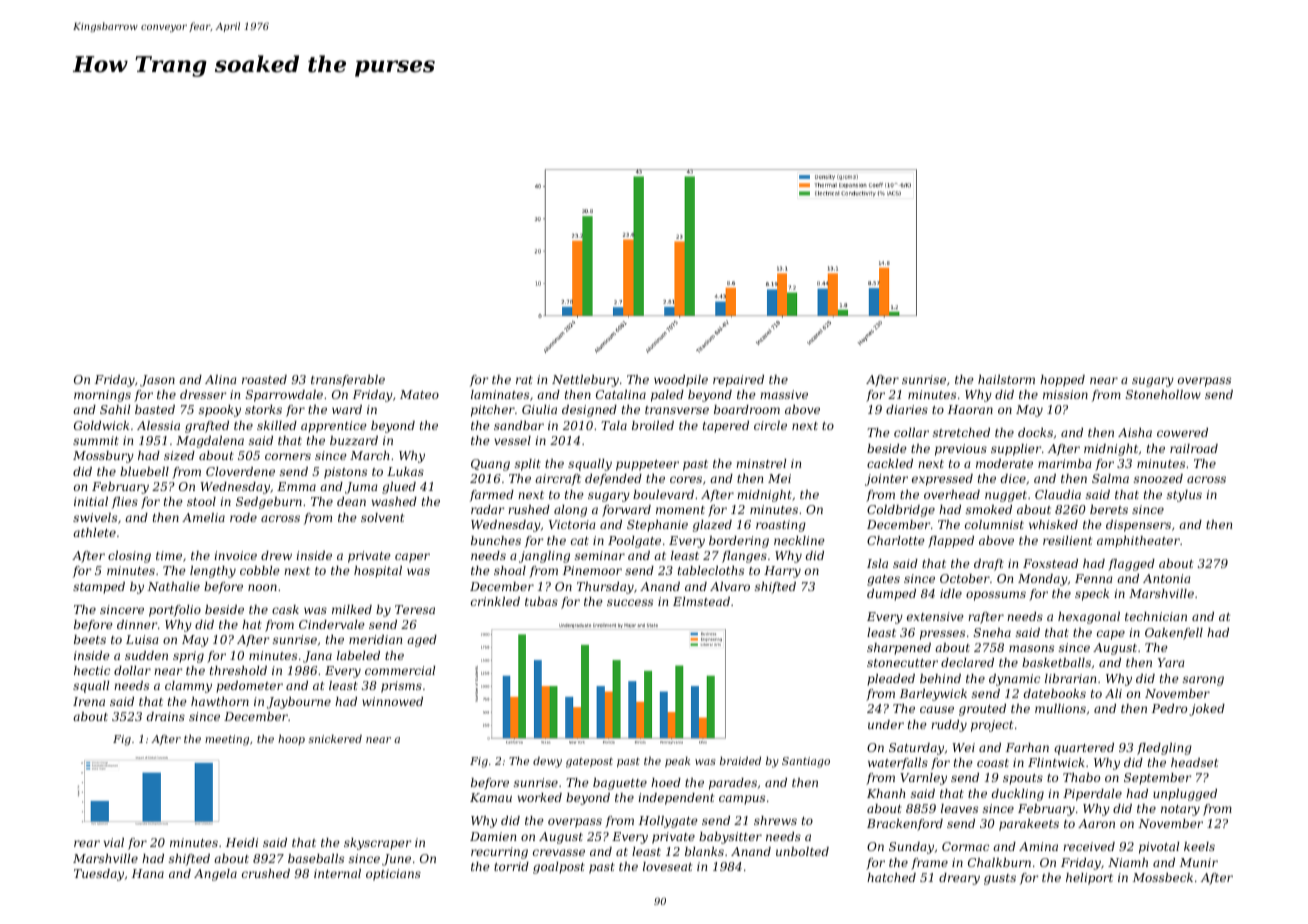 The width and height of the screenshot is (1308, 924). Describe the element at coordinates (422, 641) in the screenshot. I see `aged` at that location.
